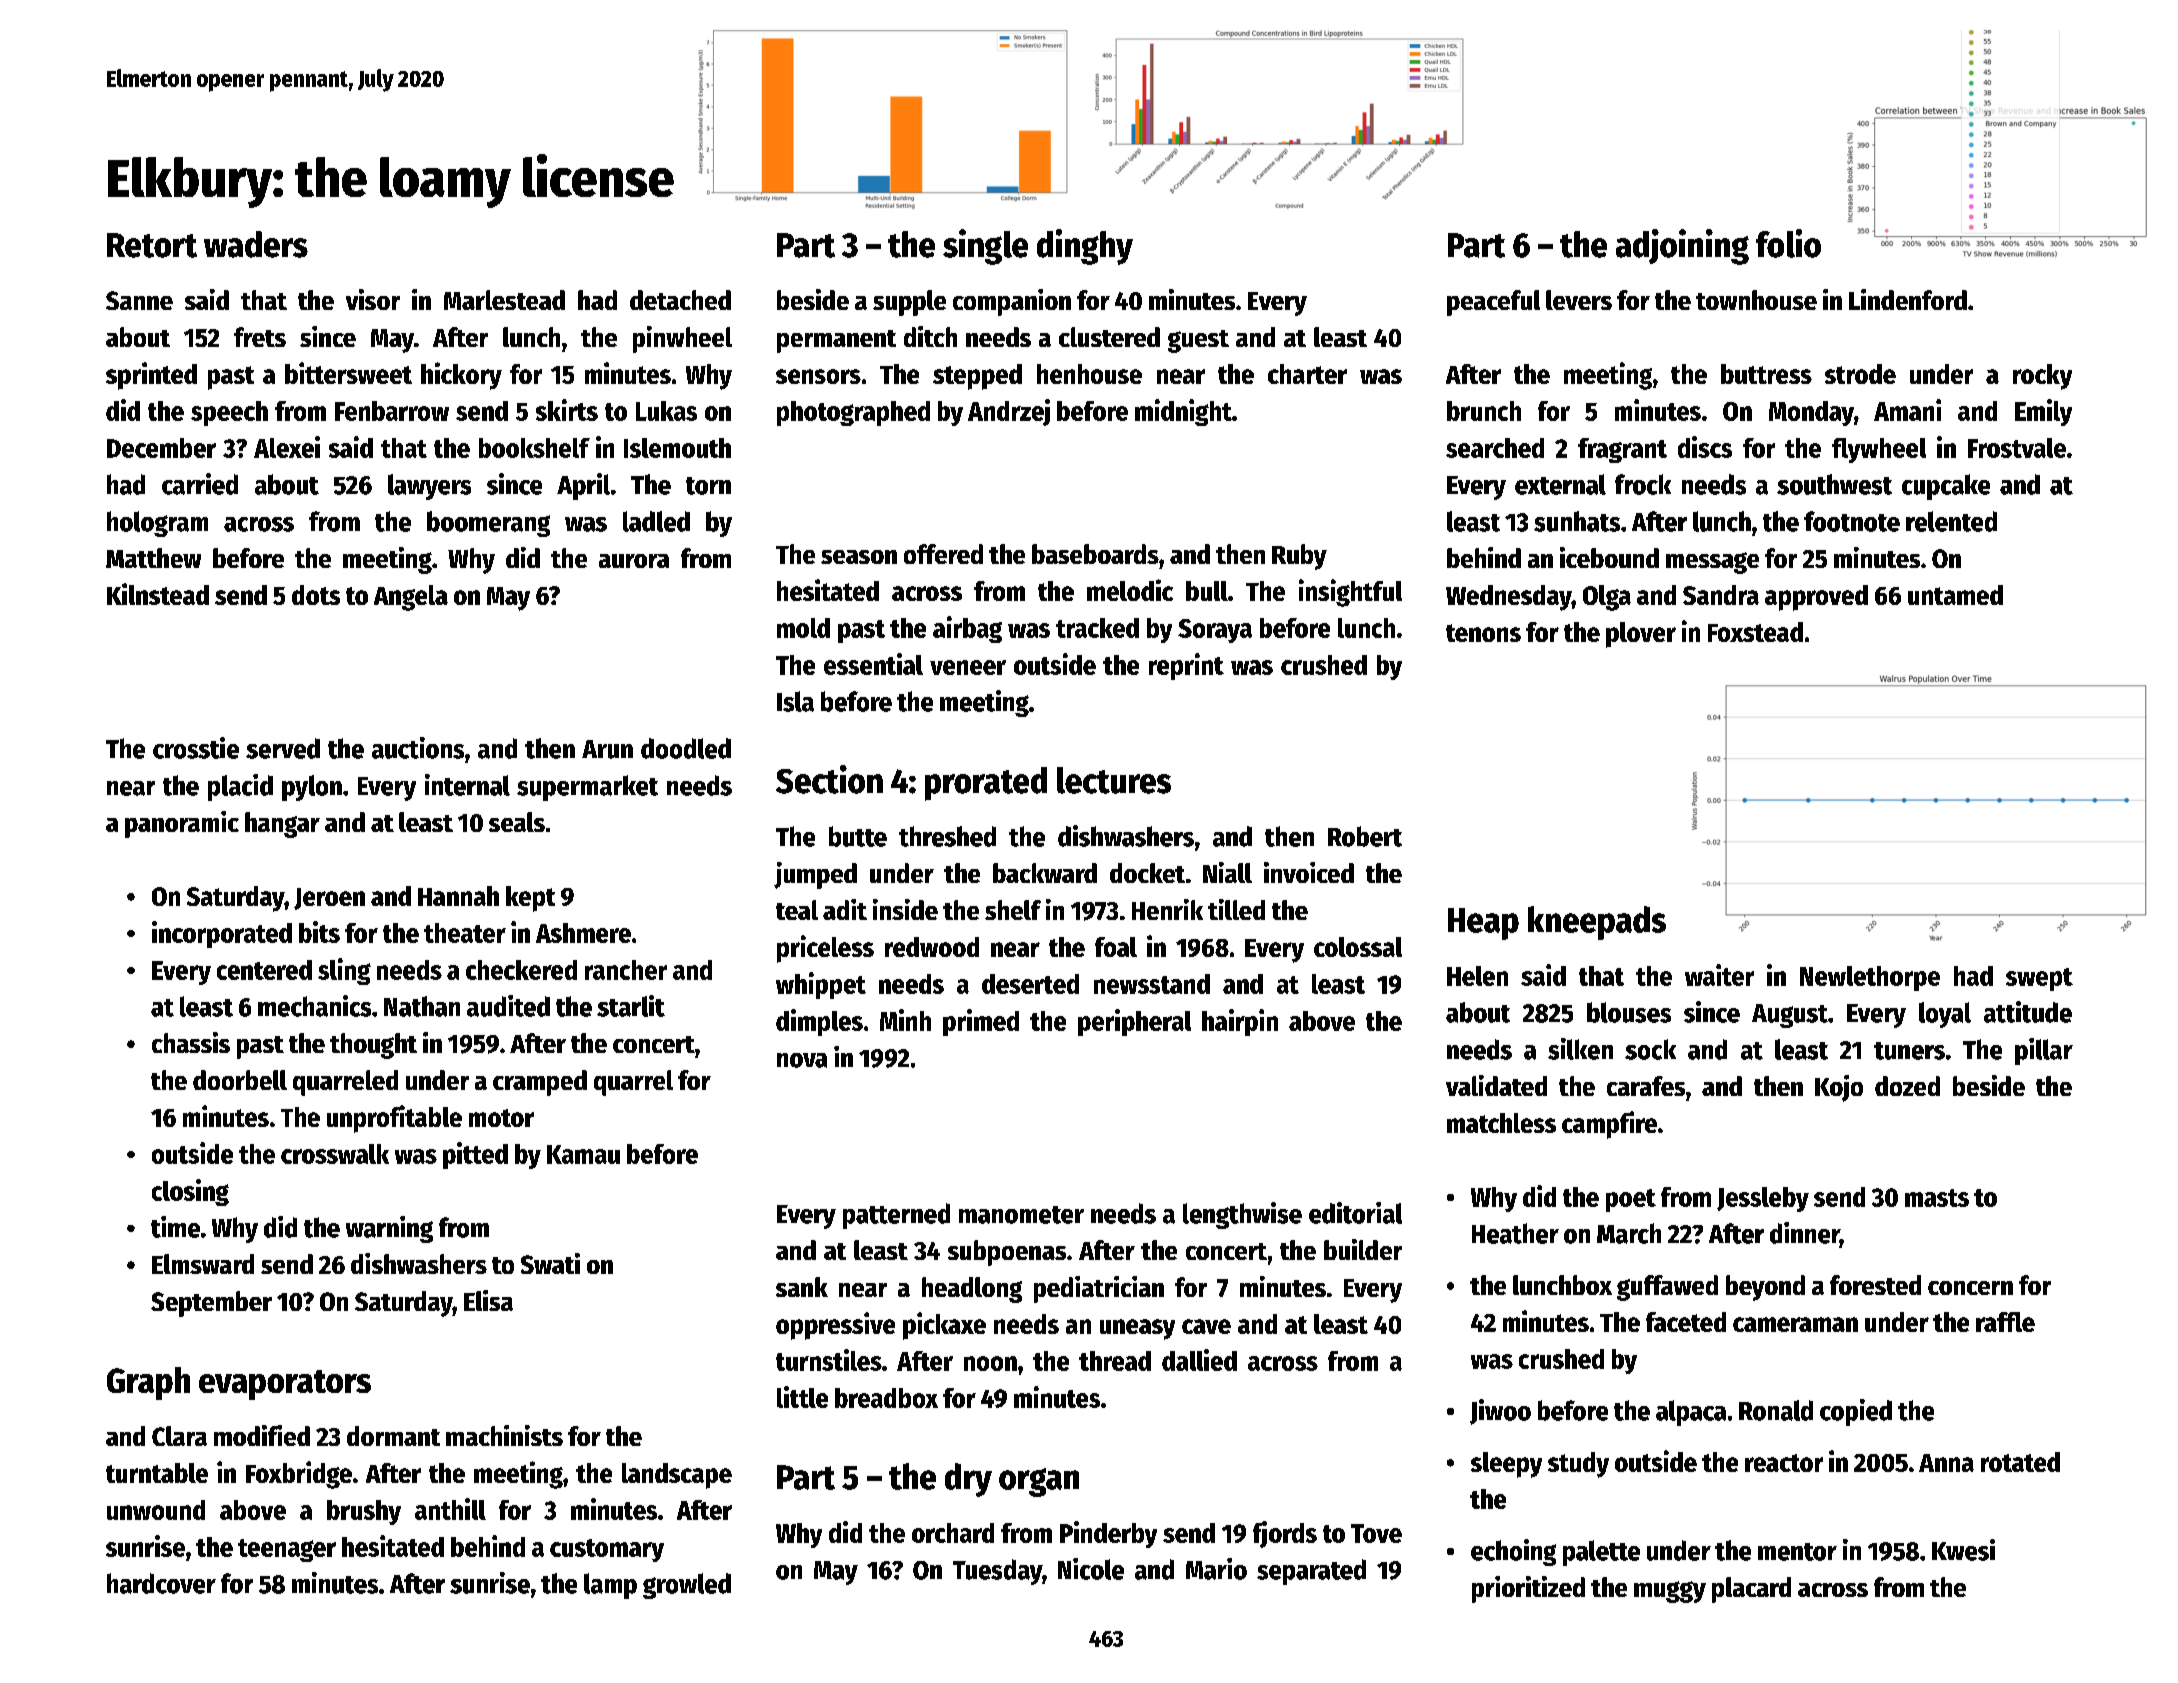  I want to click on adjoining, so click(1682, 247).
